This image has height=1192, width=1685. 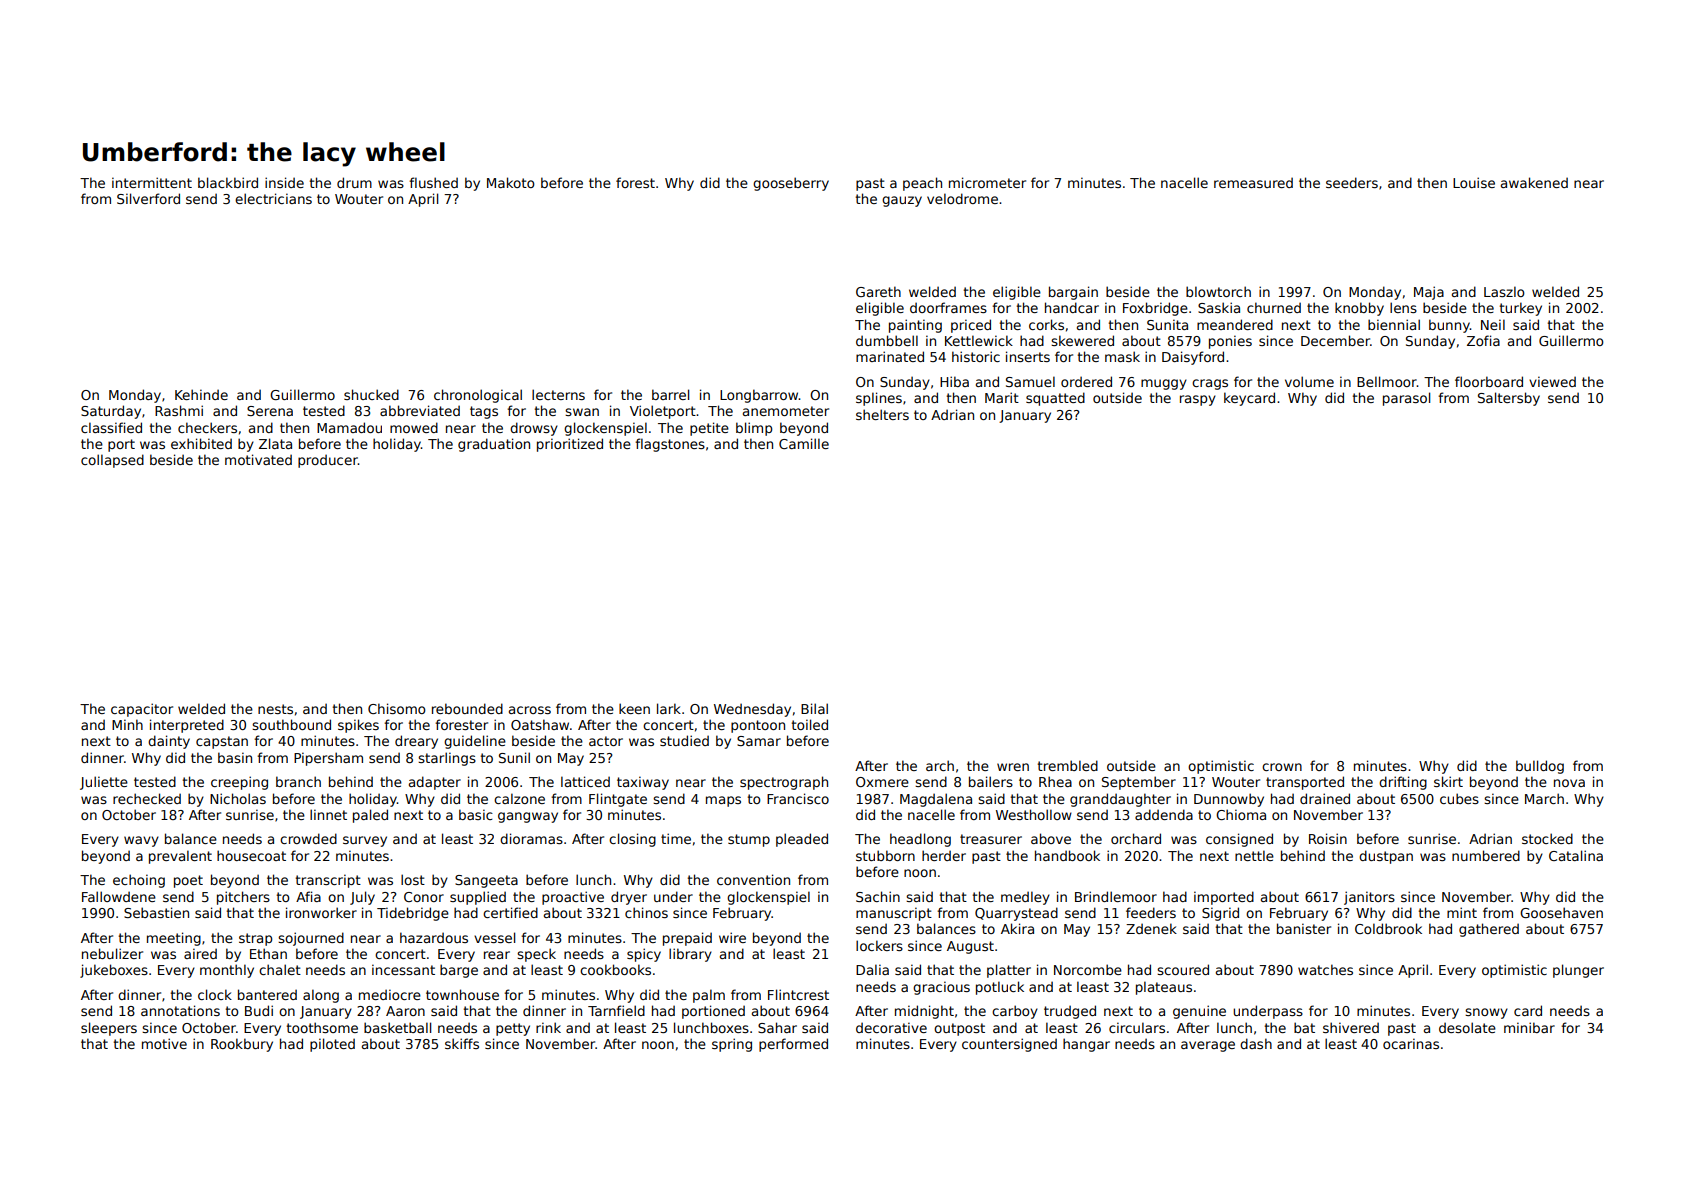 I want to click on bulldog, so click(x=1540, y=767).
